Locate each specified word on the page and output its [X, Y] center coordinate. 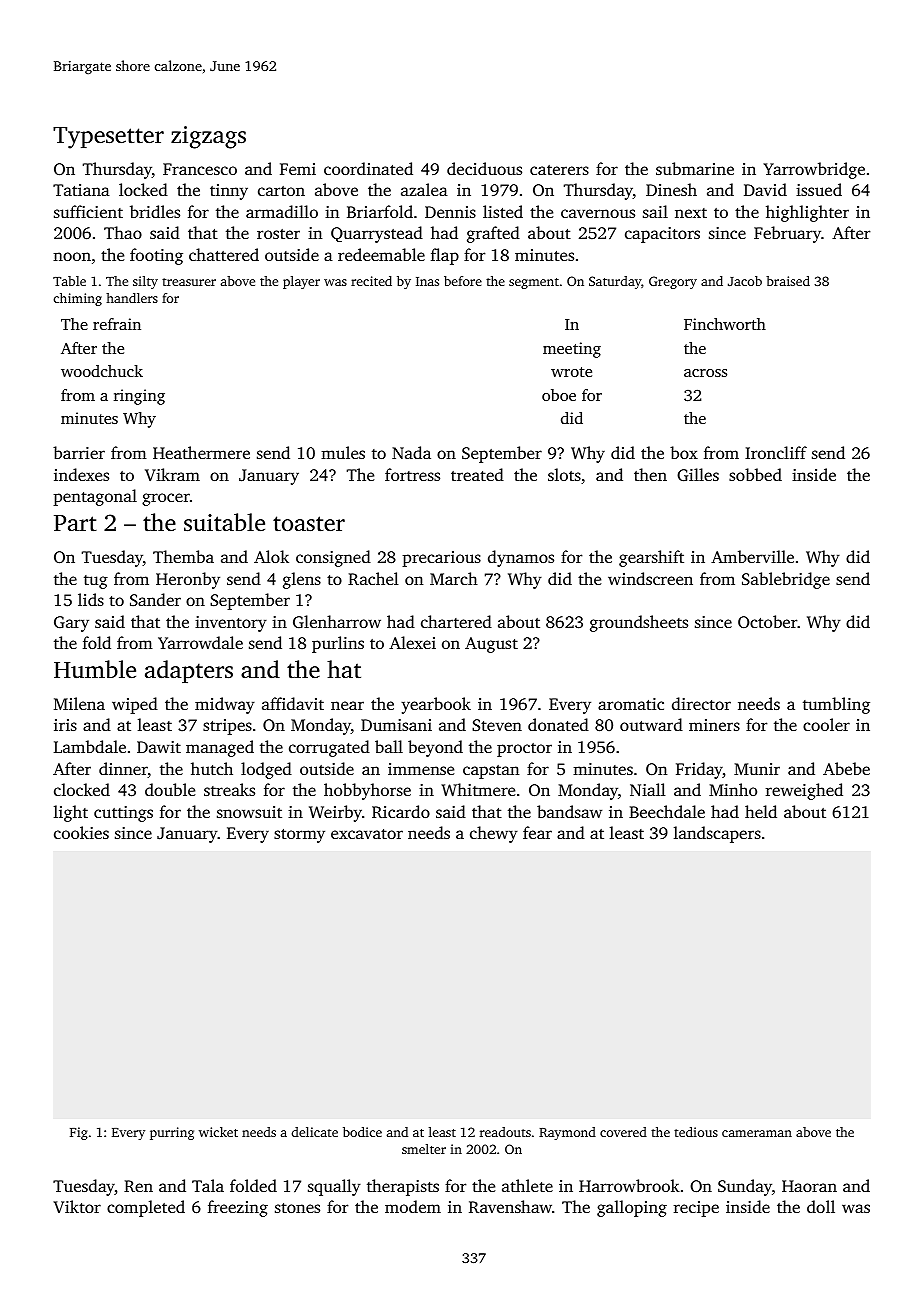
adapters [189, 671]
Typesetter [108, 138]
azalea [424, 189]
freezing [238, 1208]
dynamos [521, 558]
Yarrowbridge [814, 170]
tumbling [836, 705]
